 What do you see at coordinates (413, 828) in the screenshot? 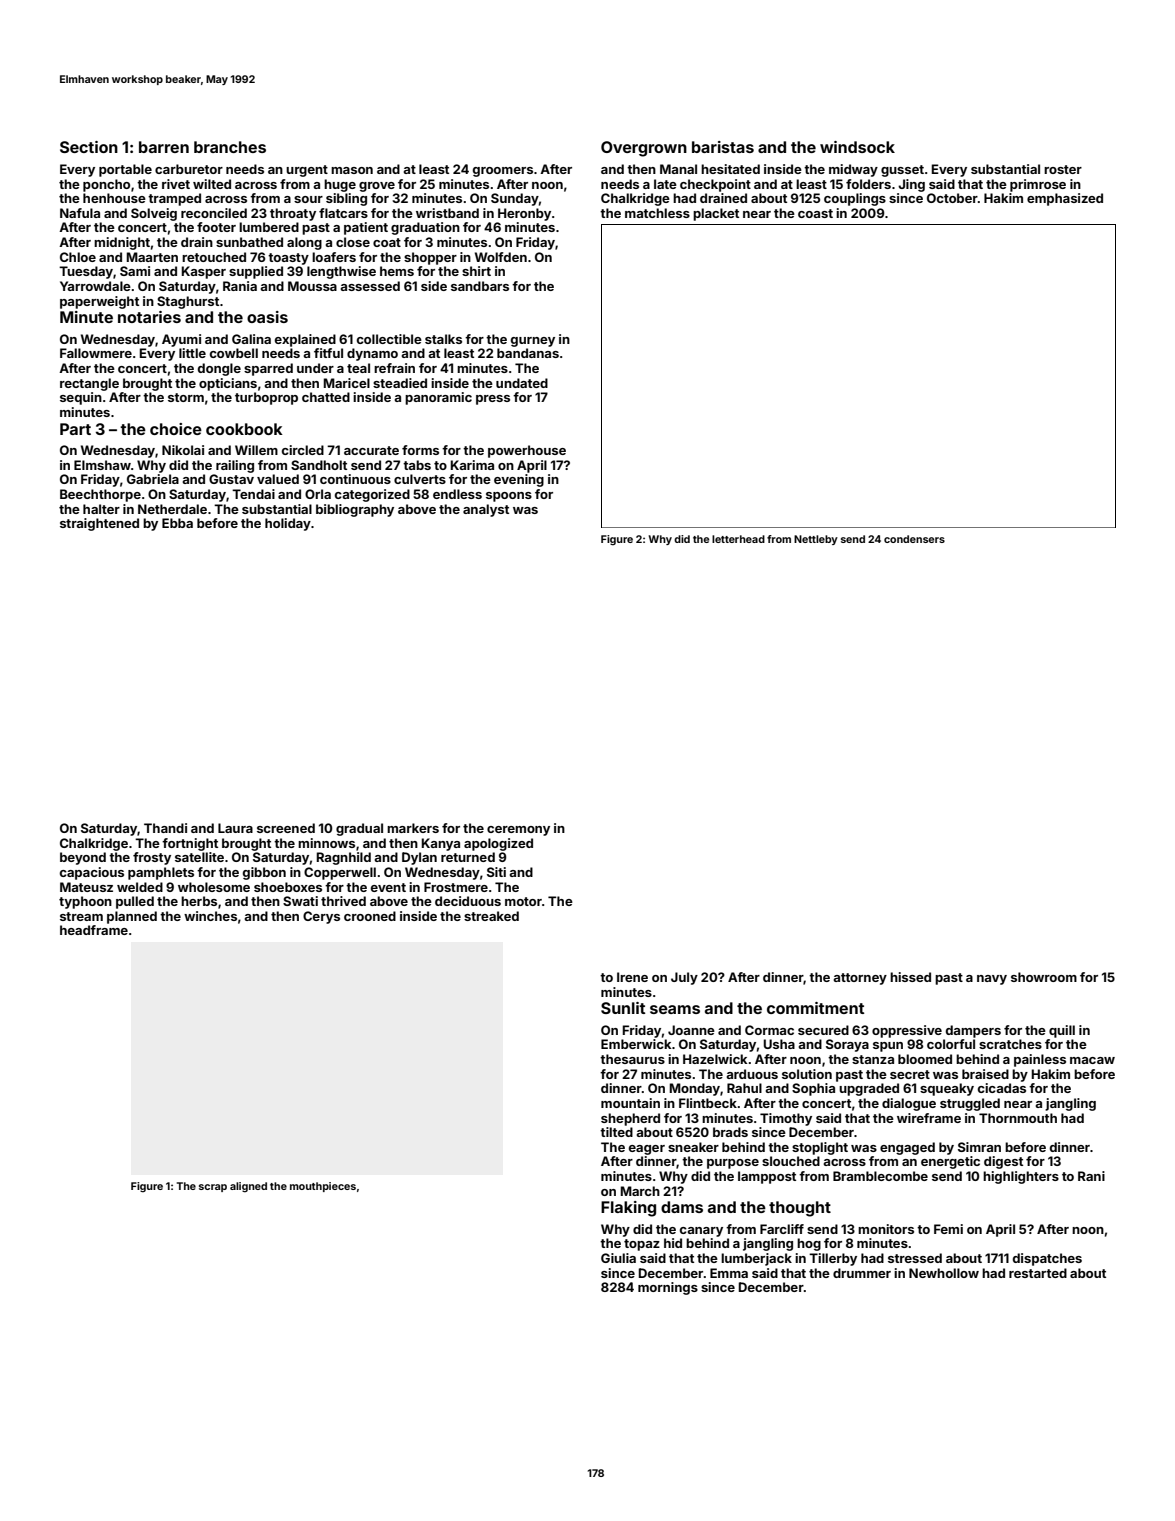
I see `markers` at bounding box center [413, 828].
